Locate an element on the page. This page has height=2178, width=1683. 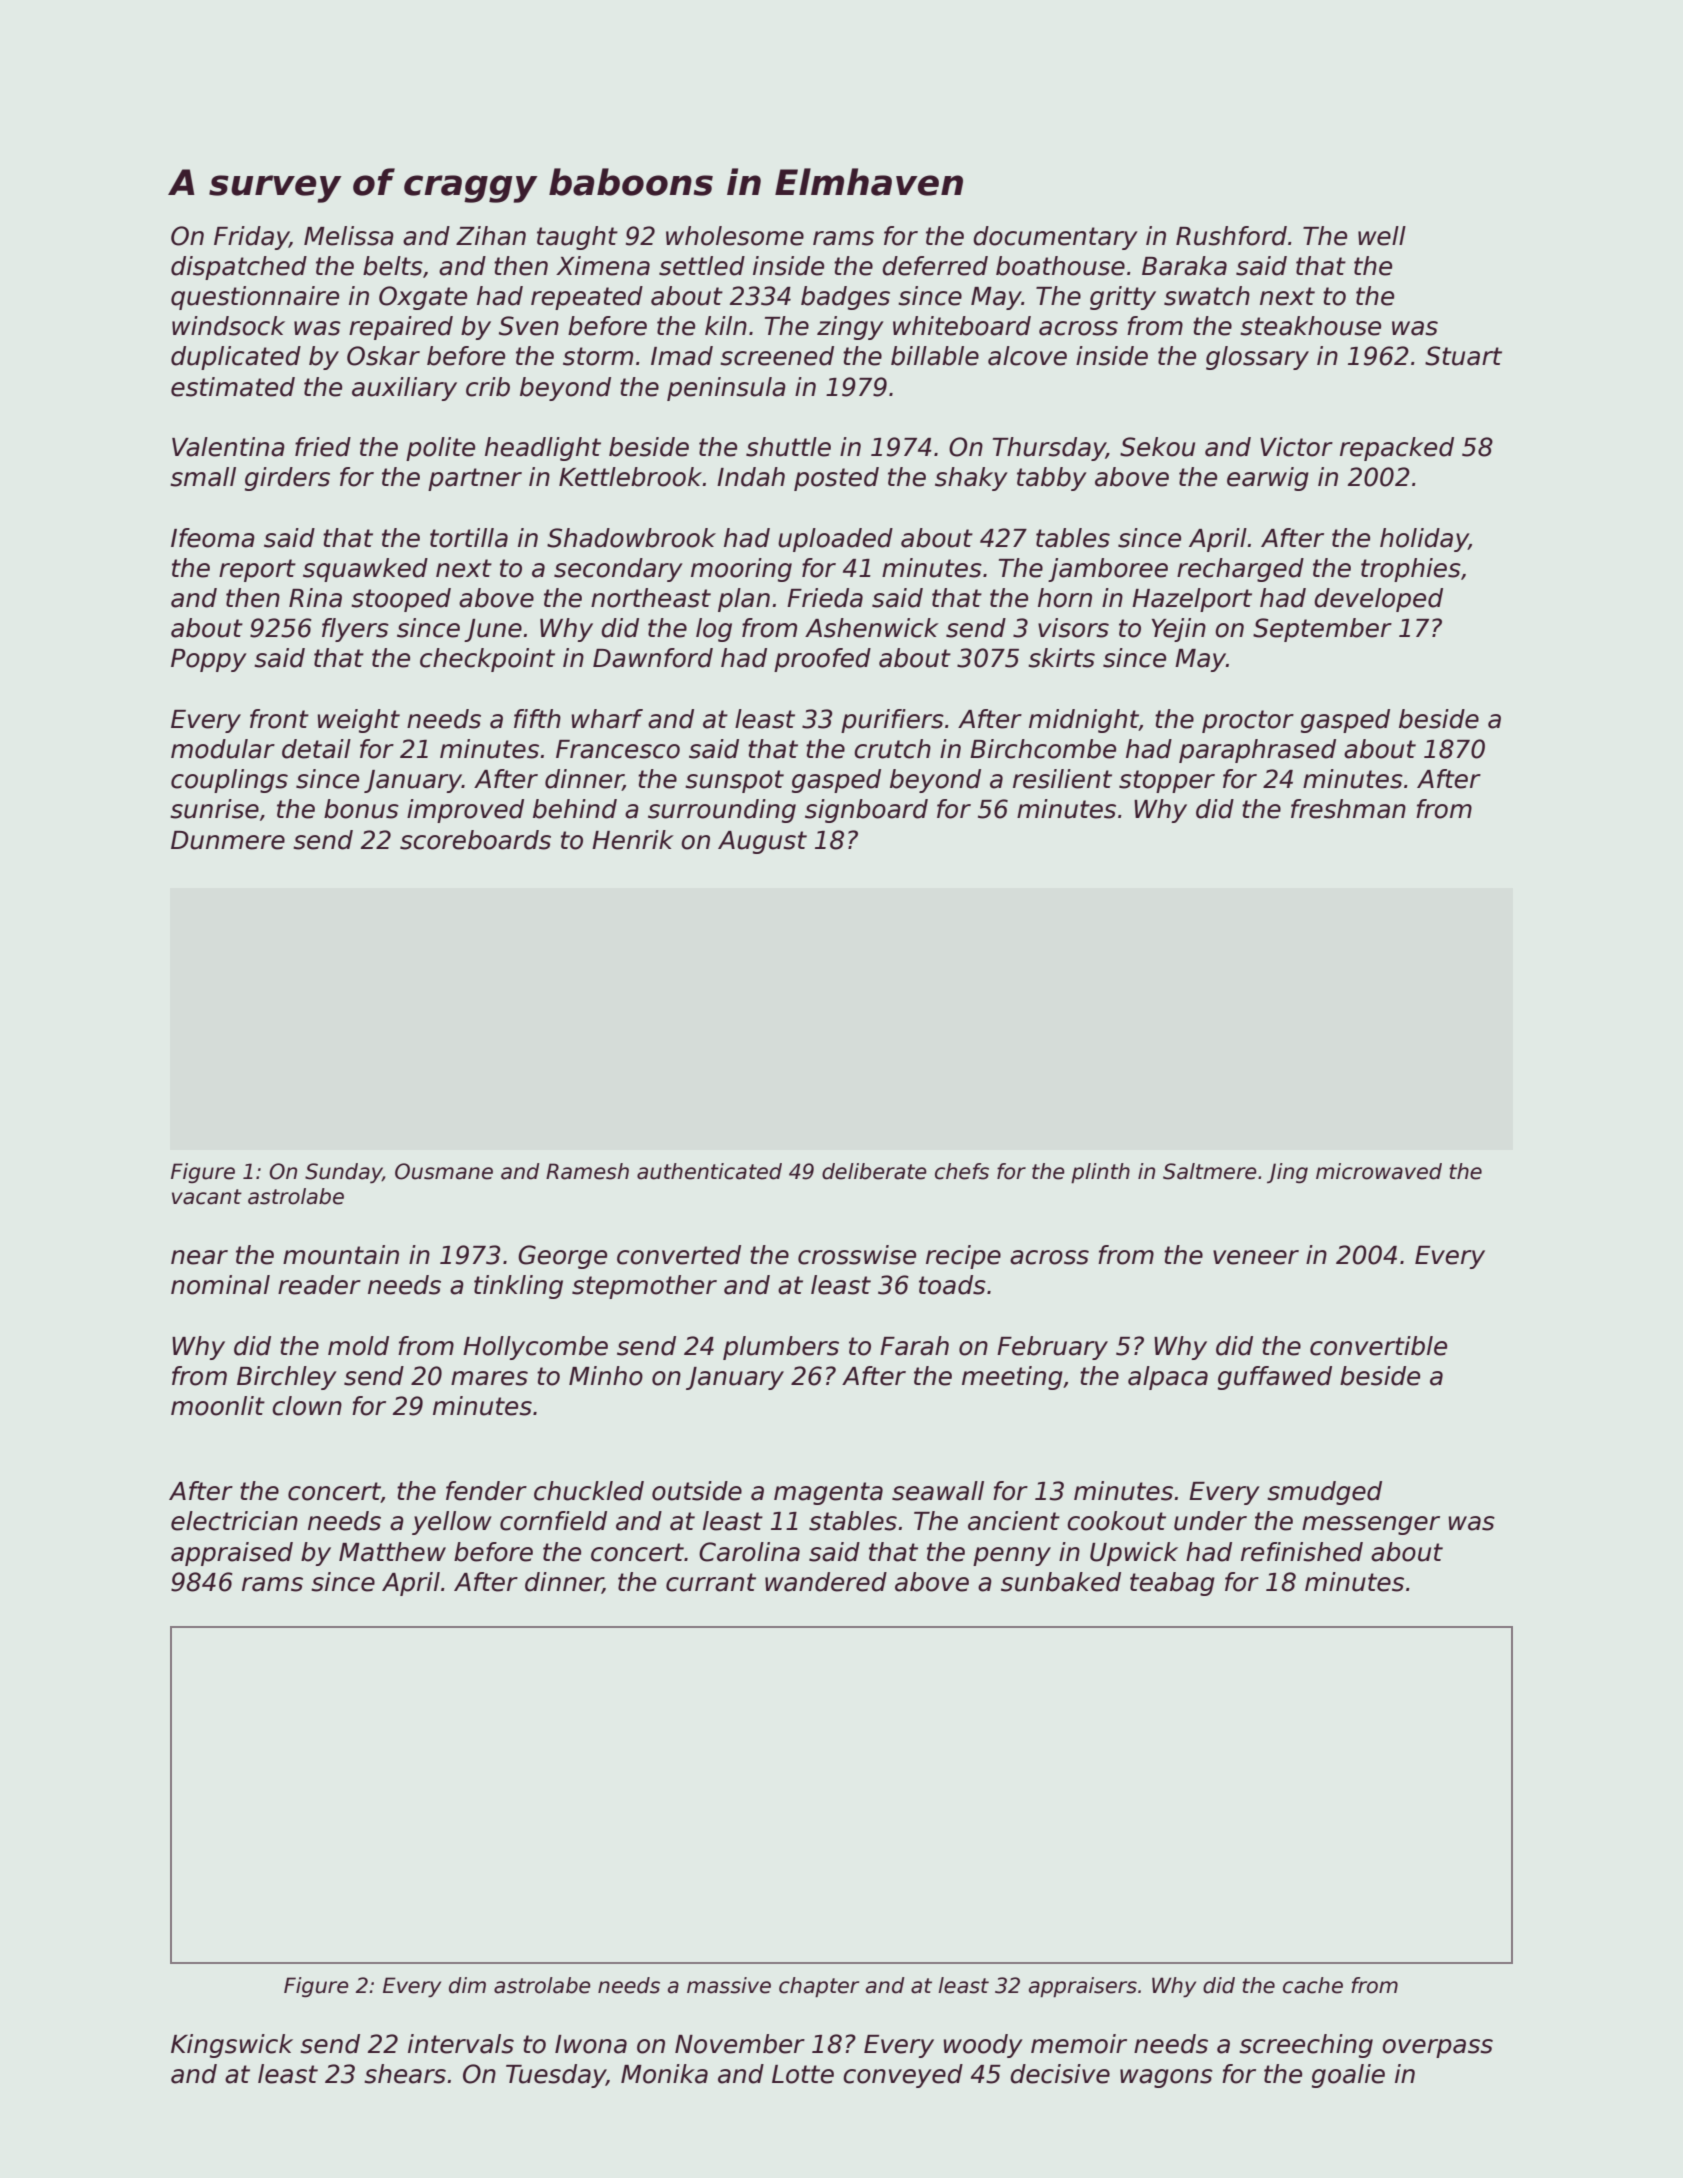
under is located at coordinates (1210, 1521).
